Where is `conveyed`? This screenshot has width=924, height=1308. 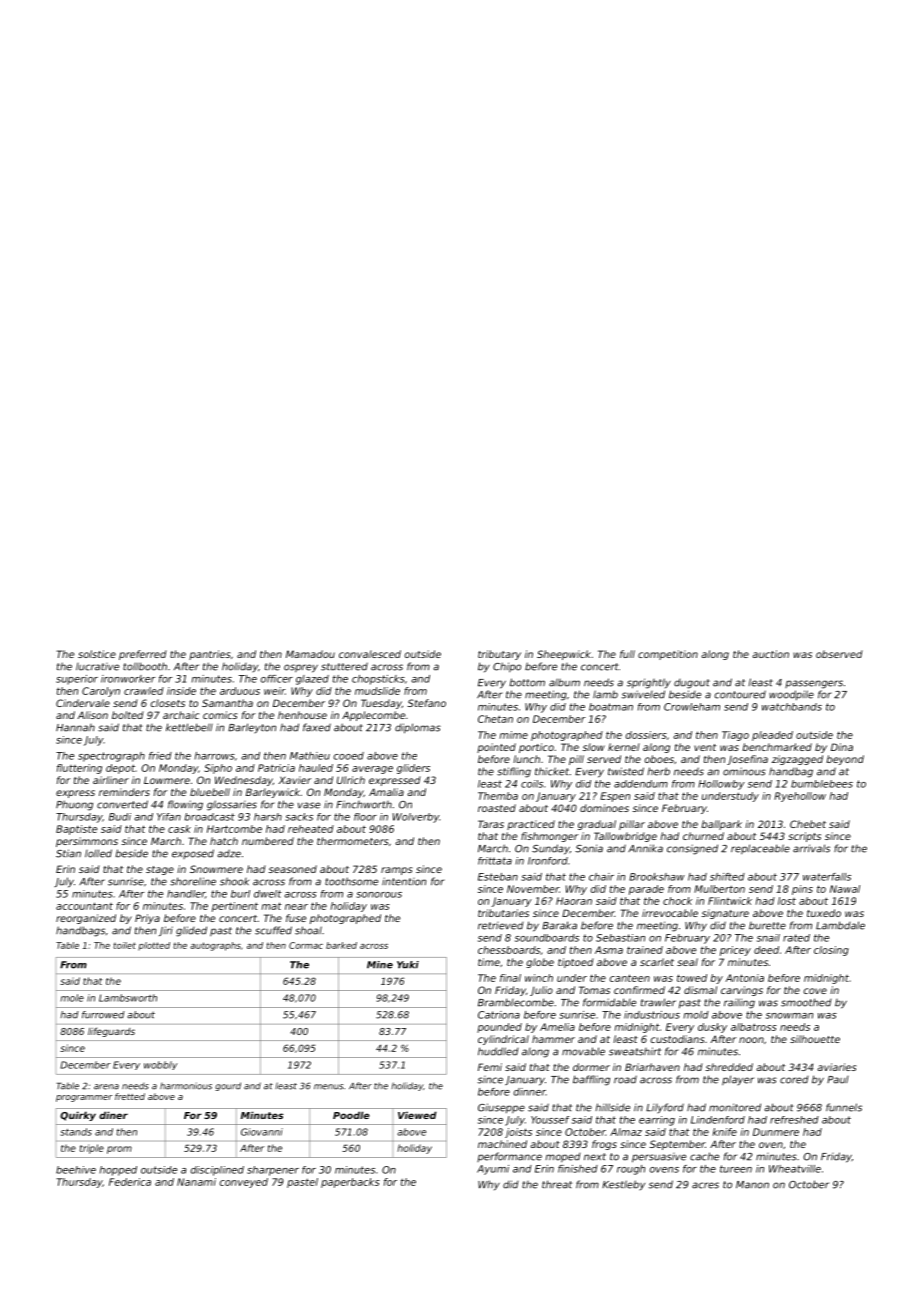
conveyed is located at coordinates (244, 1183).
